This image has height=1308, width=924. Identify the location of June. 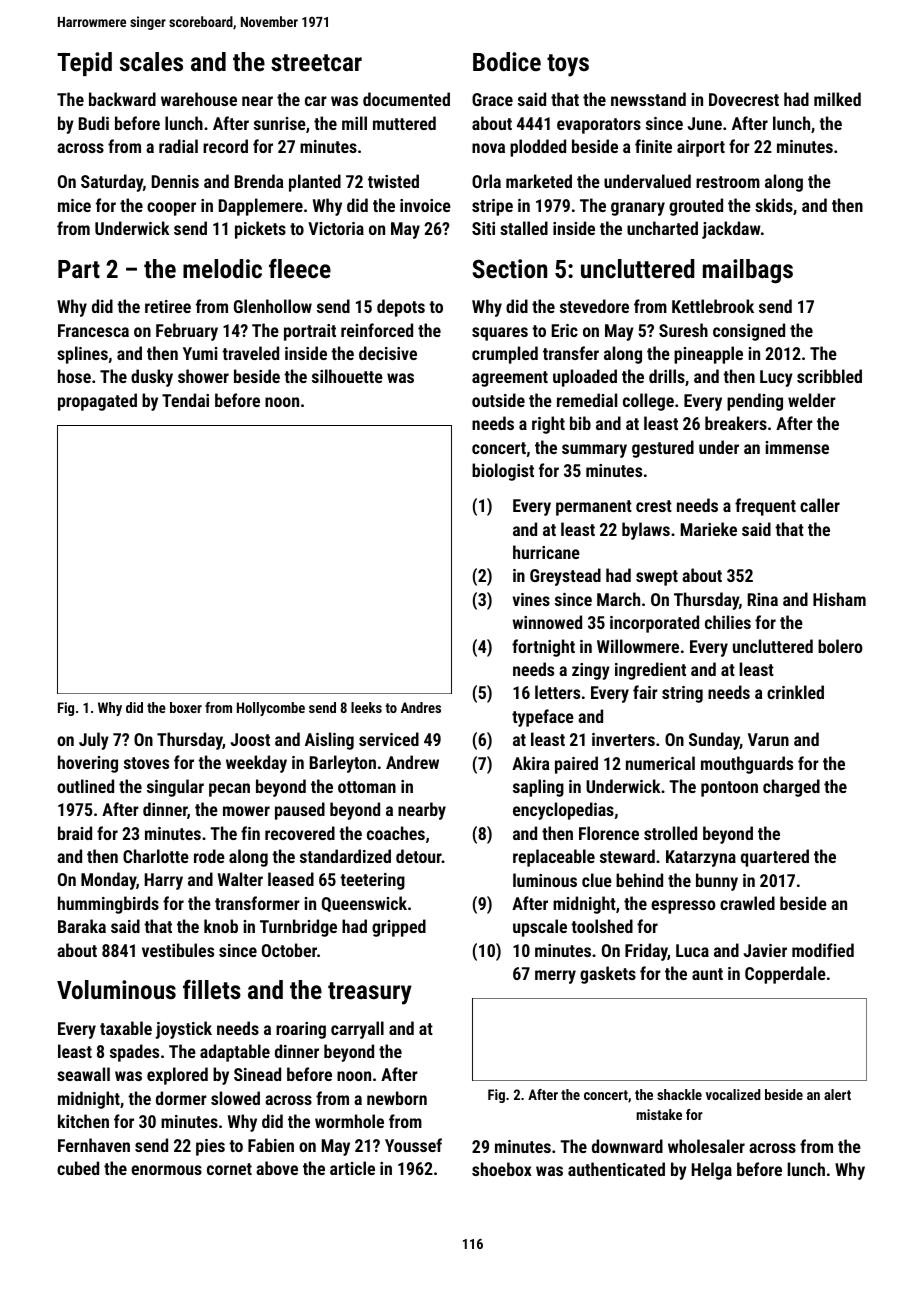
(705, 123).
